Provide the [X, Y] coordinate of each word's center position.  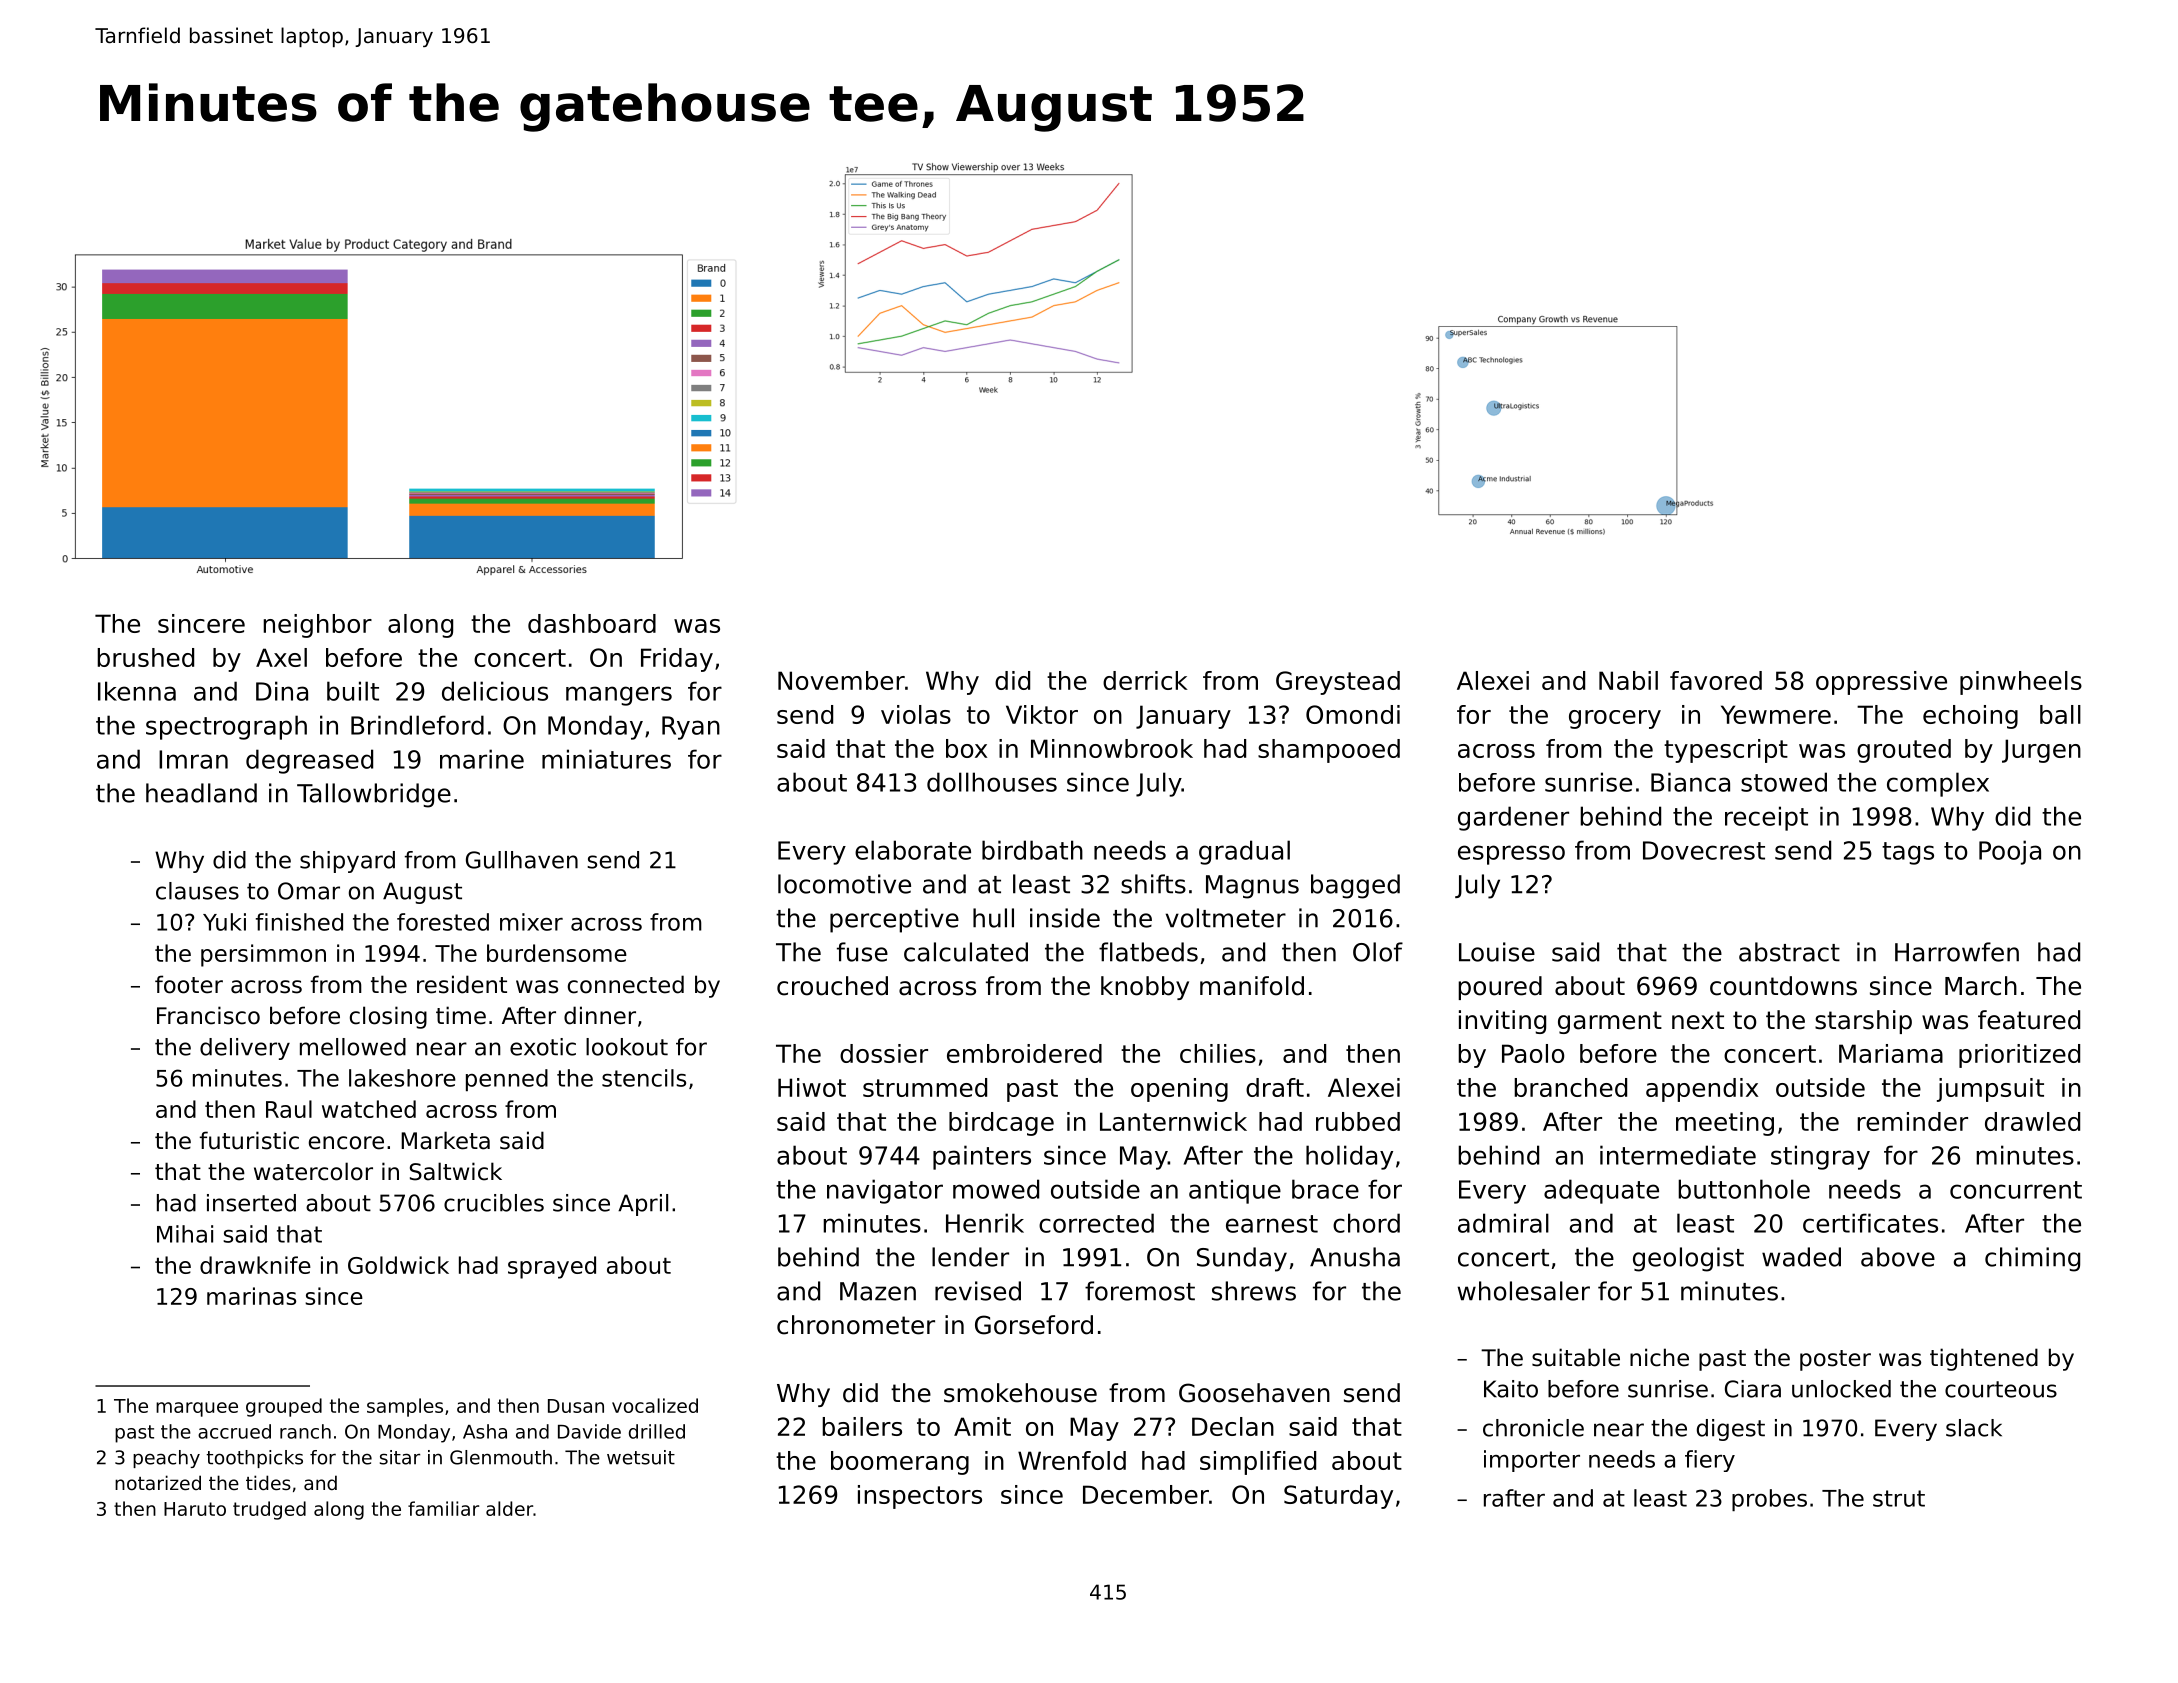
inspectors [920, 1497]
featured [2029, 1020]
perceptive [894, 920]
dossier [884, 1053]
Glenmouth [501, 1457]
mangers [619, 696]
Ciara [1753, 1389]
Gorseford [1034, 1325]
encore [346, 1143]
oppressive [1881, 683]
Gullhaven [522, 860]
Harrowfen [1957, 952]
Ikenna [137, 691]
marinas [251, 1296]
